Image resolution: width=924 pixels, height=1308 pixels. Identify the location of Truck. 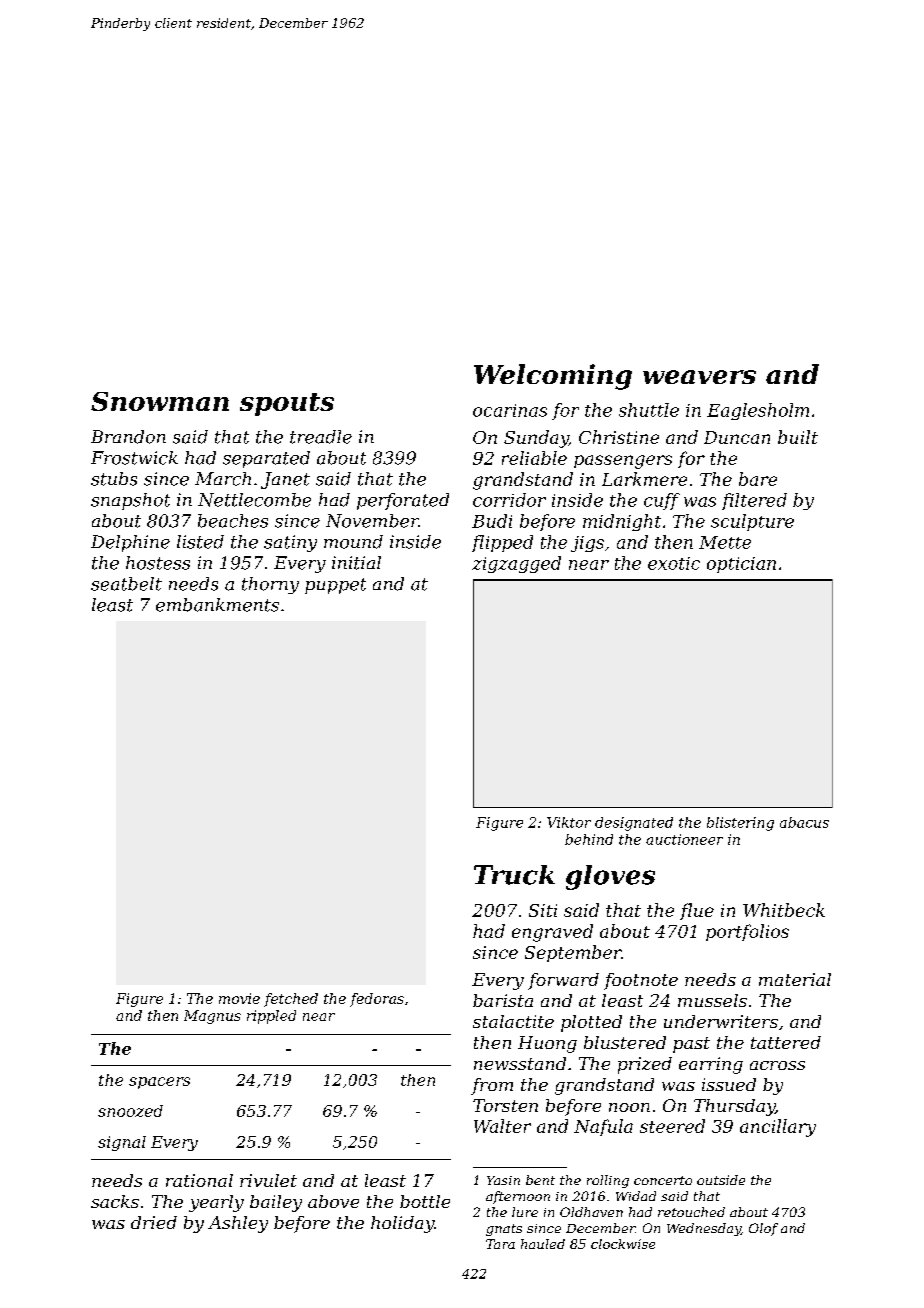
(514, 875).
